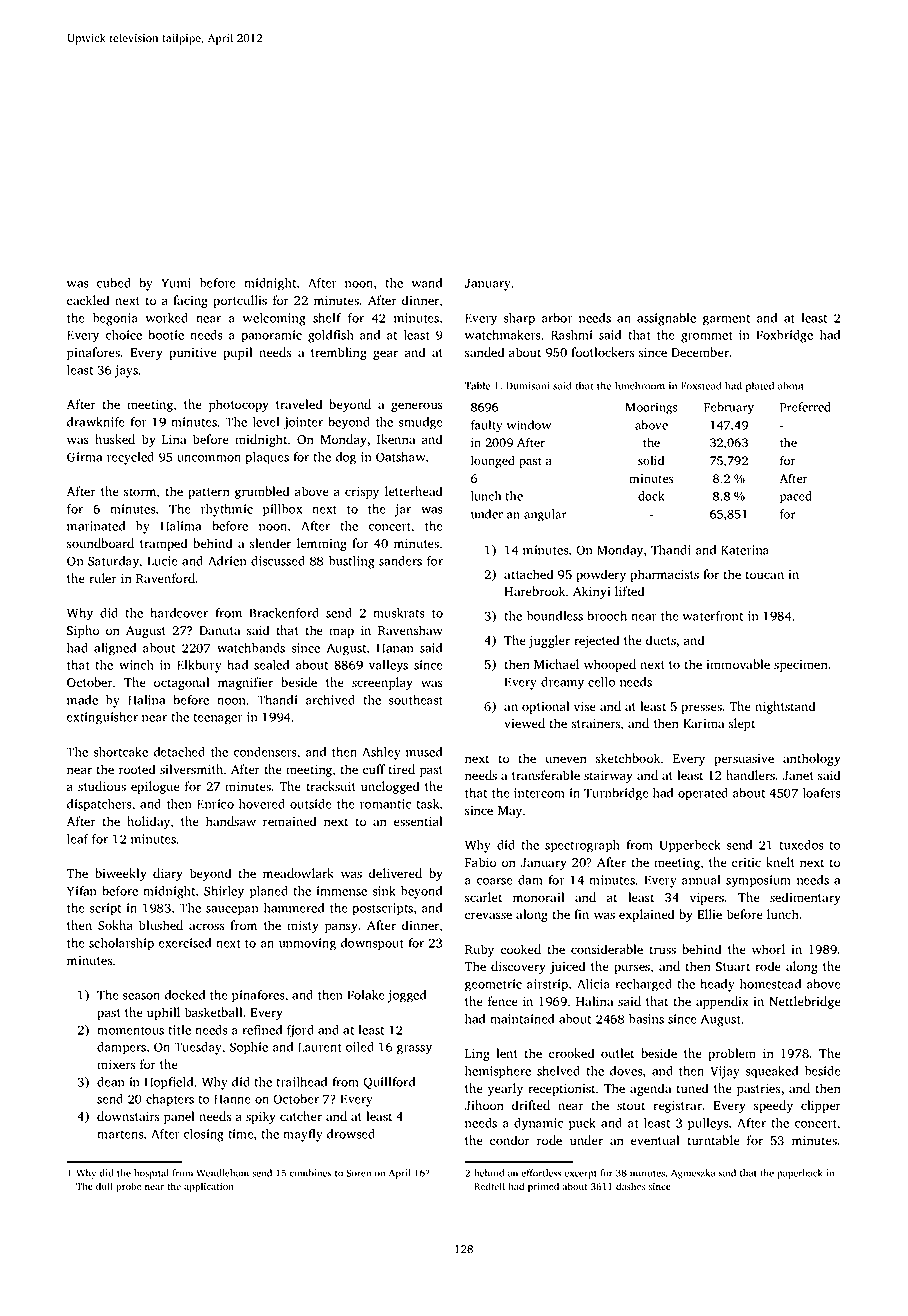  What do you see at coordinates (703, 794) in the screenshot?
I see `operated` at bounding box center [703, 794].
